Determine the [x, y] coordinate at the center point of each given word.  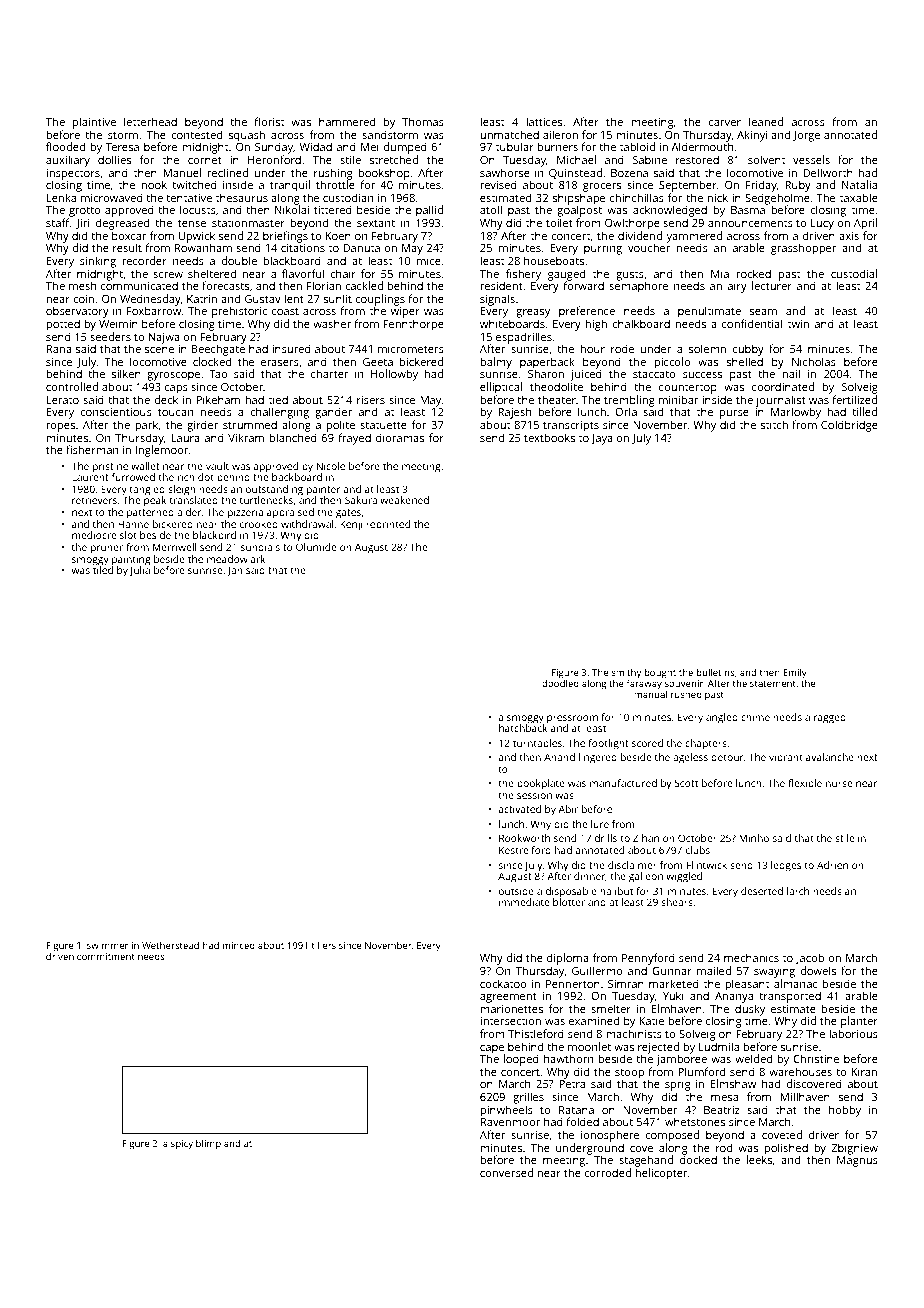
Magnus [857, 1161]
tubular [515, 146]
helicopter [661, 1174]
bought [660, 674]
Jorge [806, 136]
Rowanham [203, 248]
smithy [626, 674]
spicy [182, 1144]
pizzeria [245, 513]
